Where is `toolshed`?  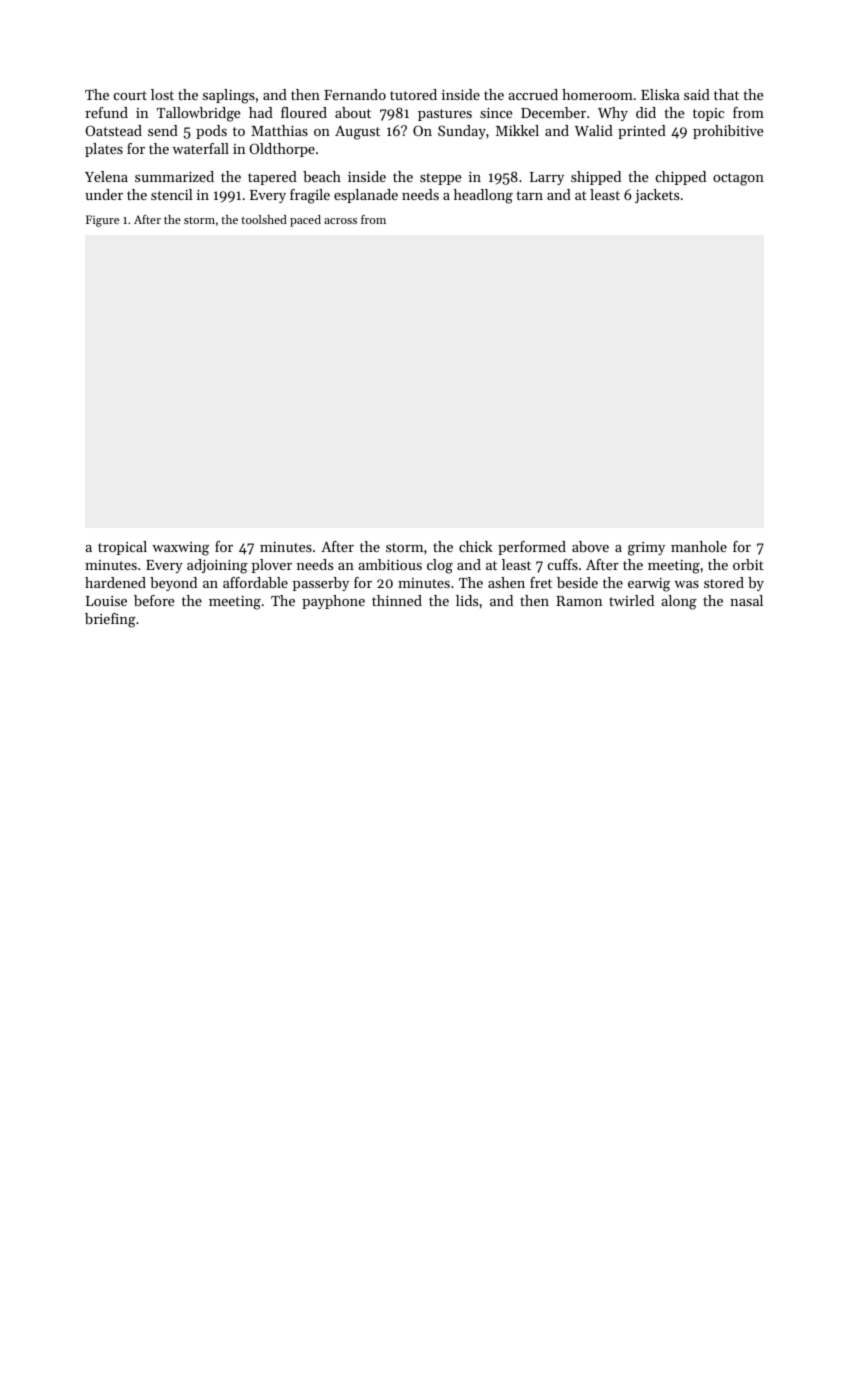
toolshed is located at coordinates (264, 219).
